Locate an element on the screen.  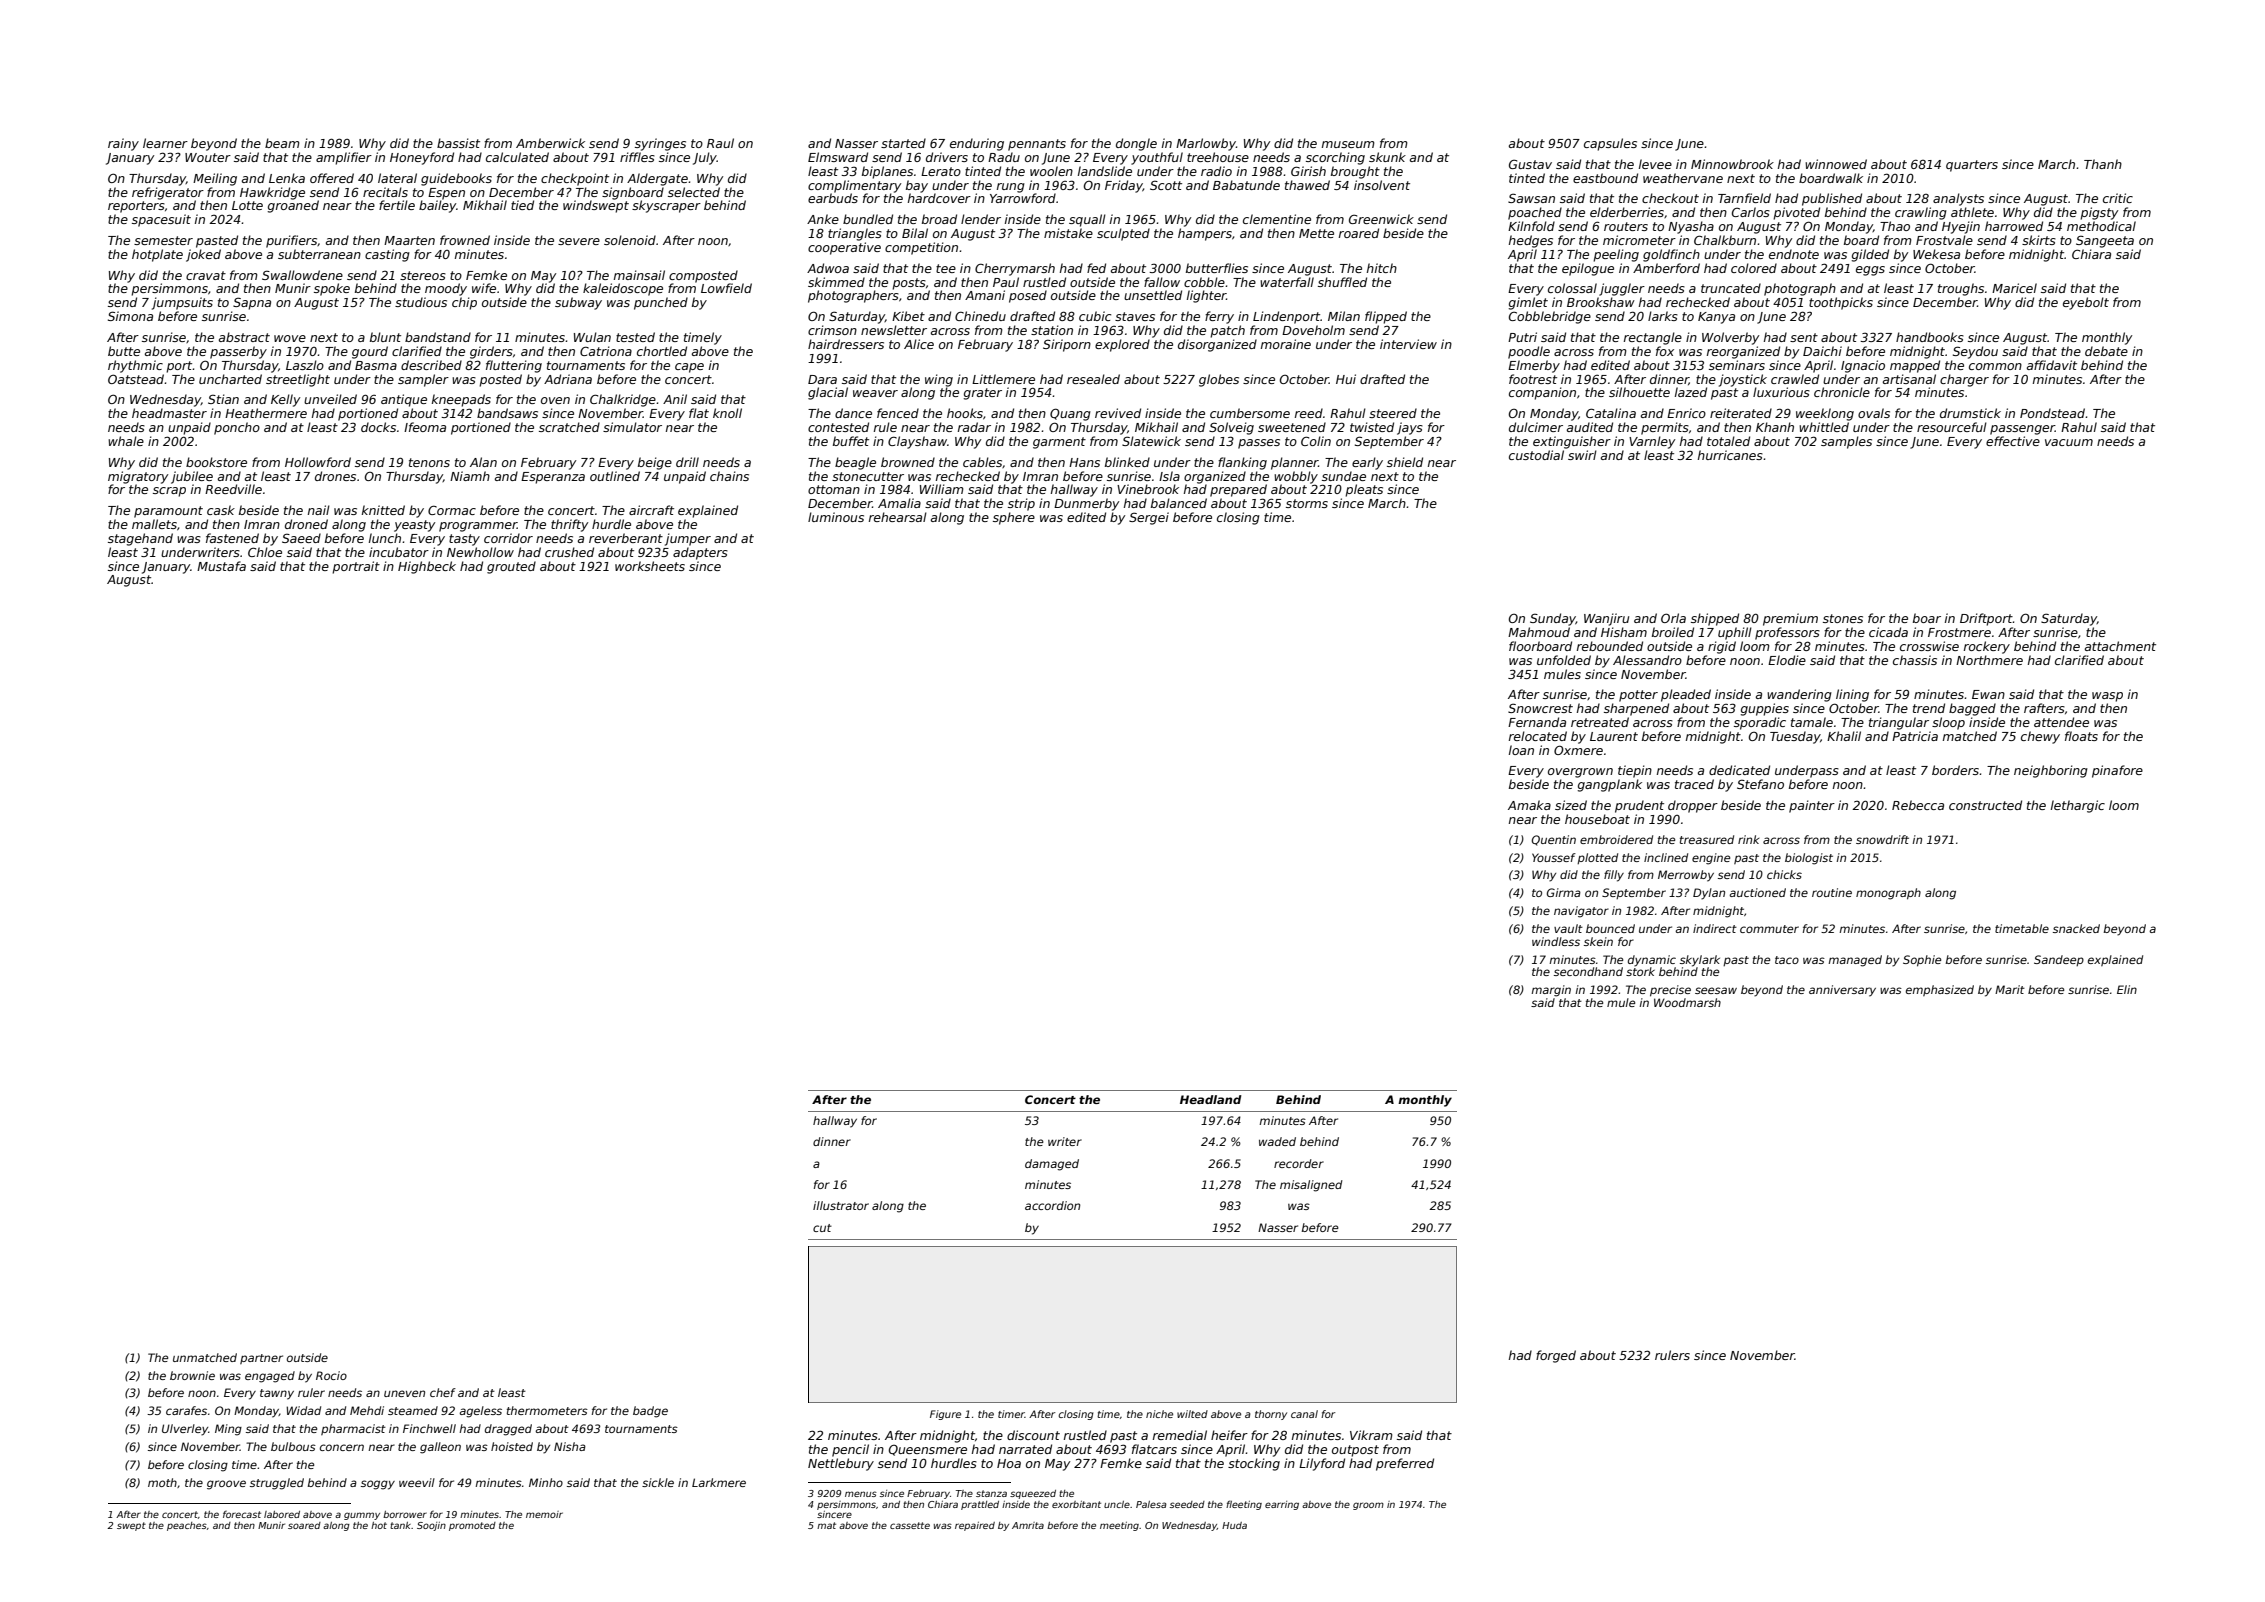
groom is located at coordinates (1368, 1506).
